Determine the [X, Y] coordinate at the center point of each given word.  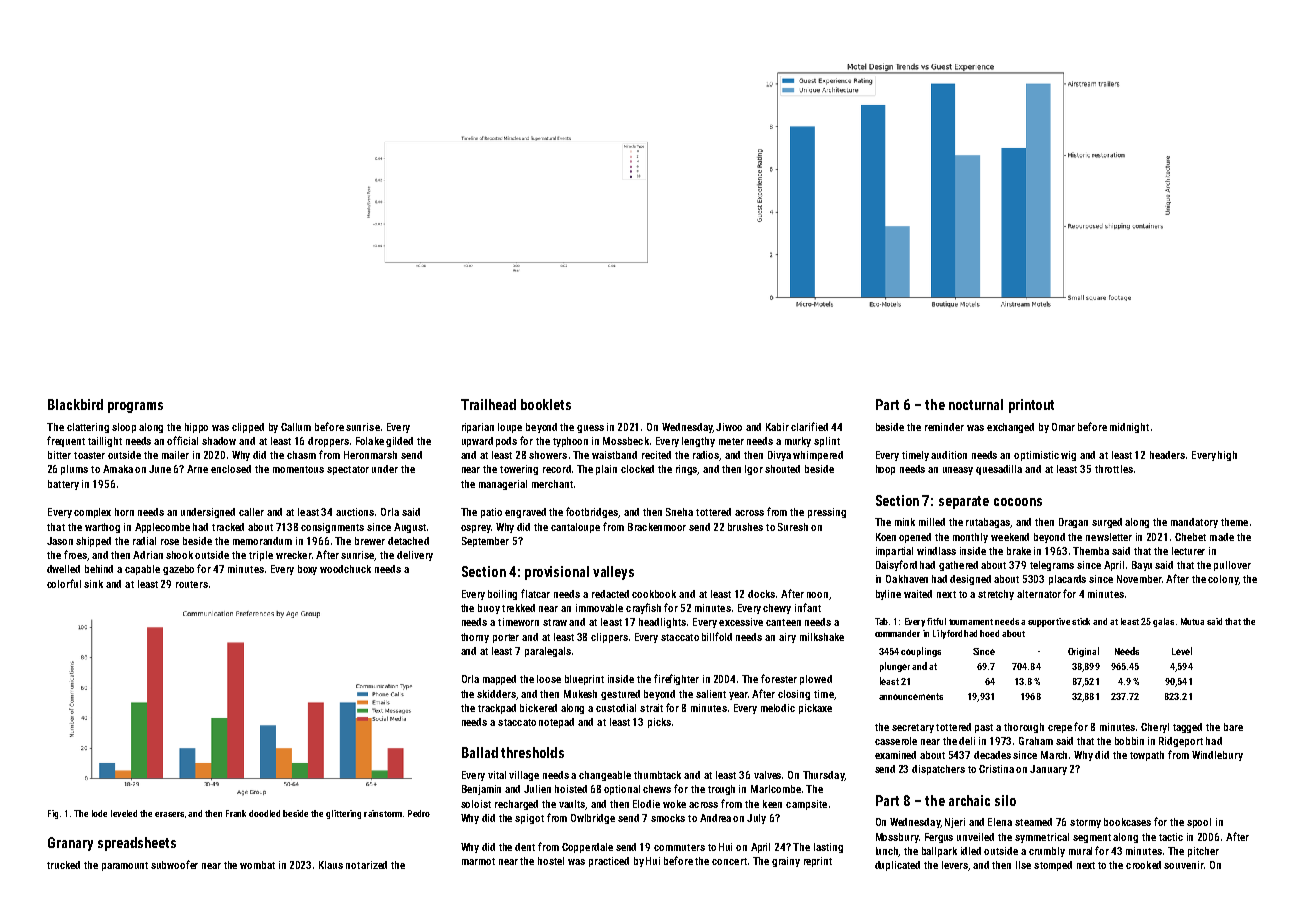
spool [1199, 823]
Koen [886, 537]
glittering [343, 814]
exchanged [1010, 428]
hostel [551, 861]
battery [63, 485]
